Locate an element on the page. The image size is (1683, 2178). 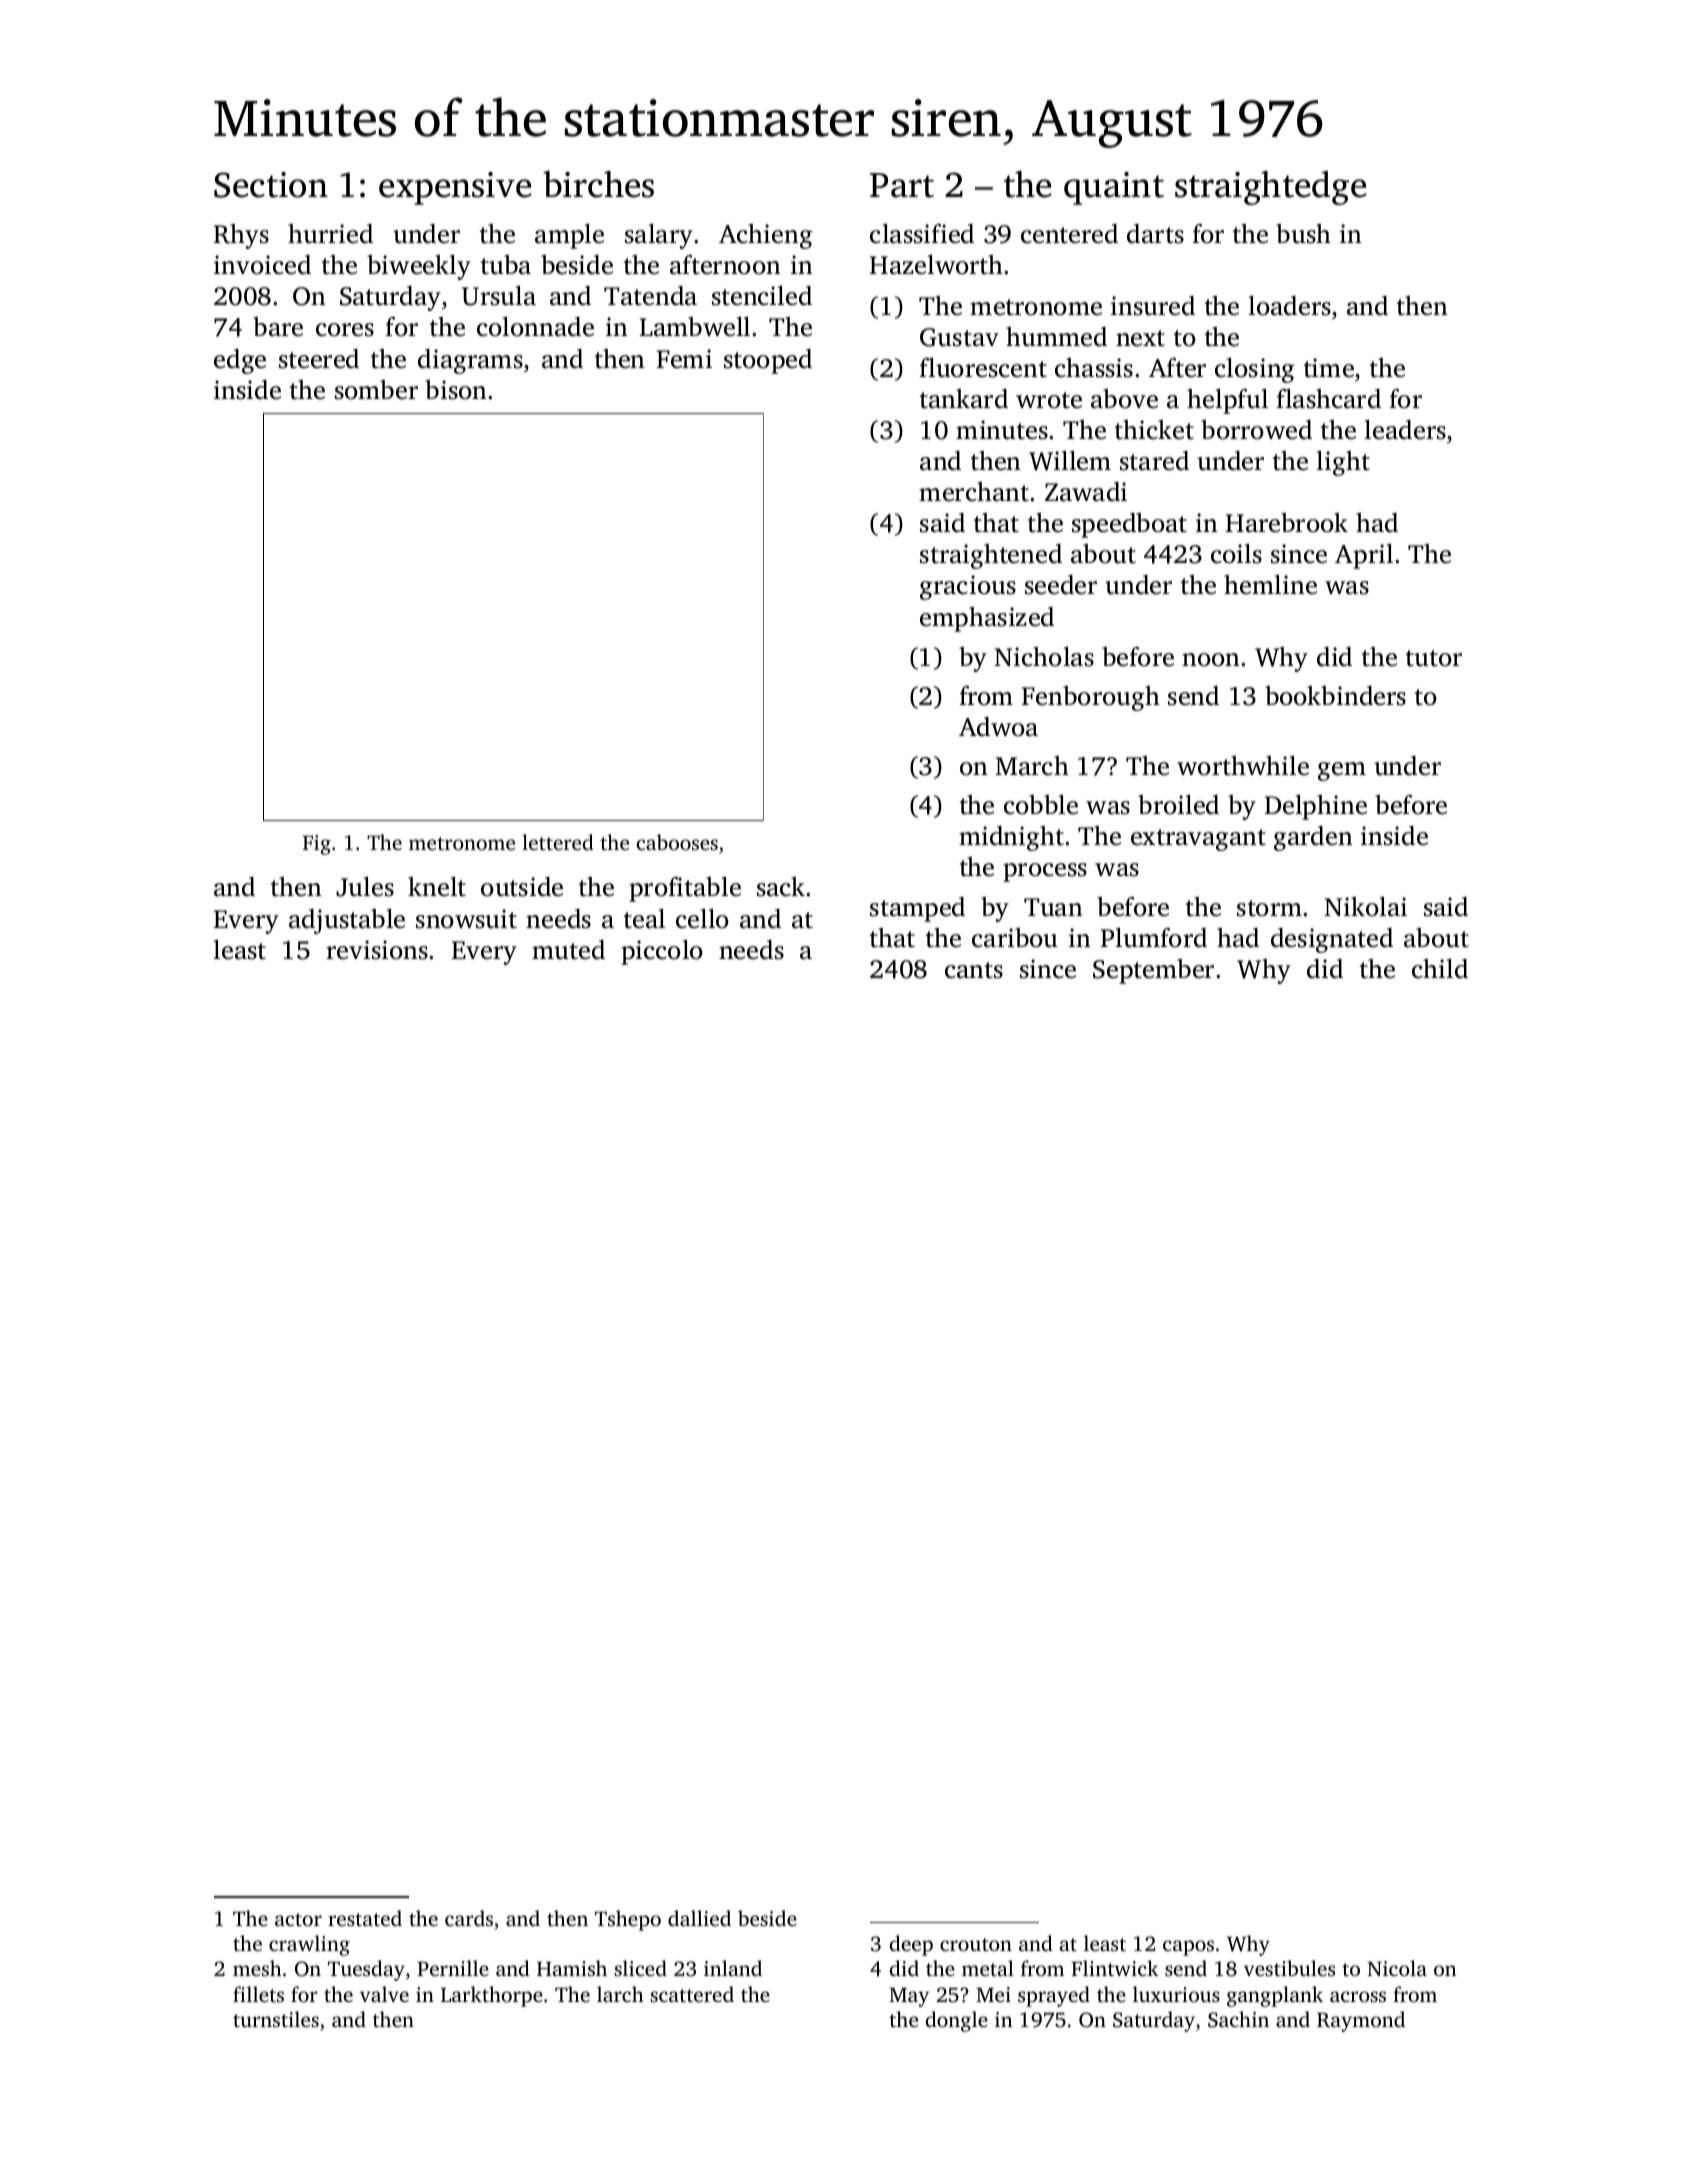
bush is located at coordinates (1303, 234).
